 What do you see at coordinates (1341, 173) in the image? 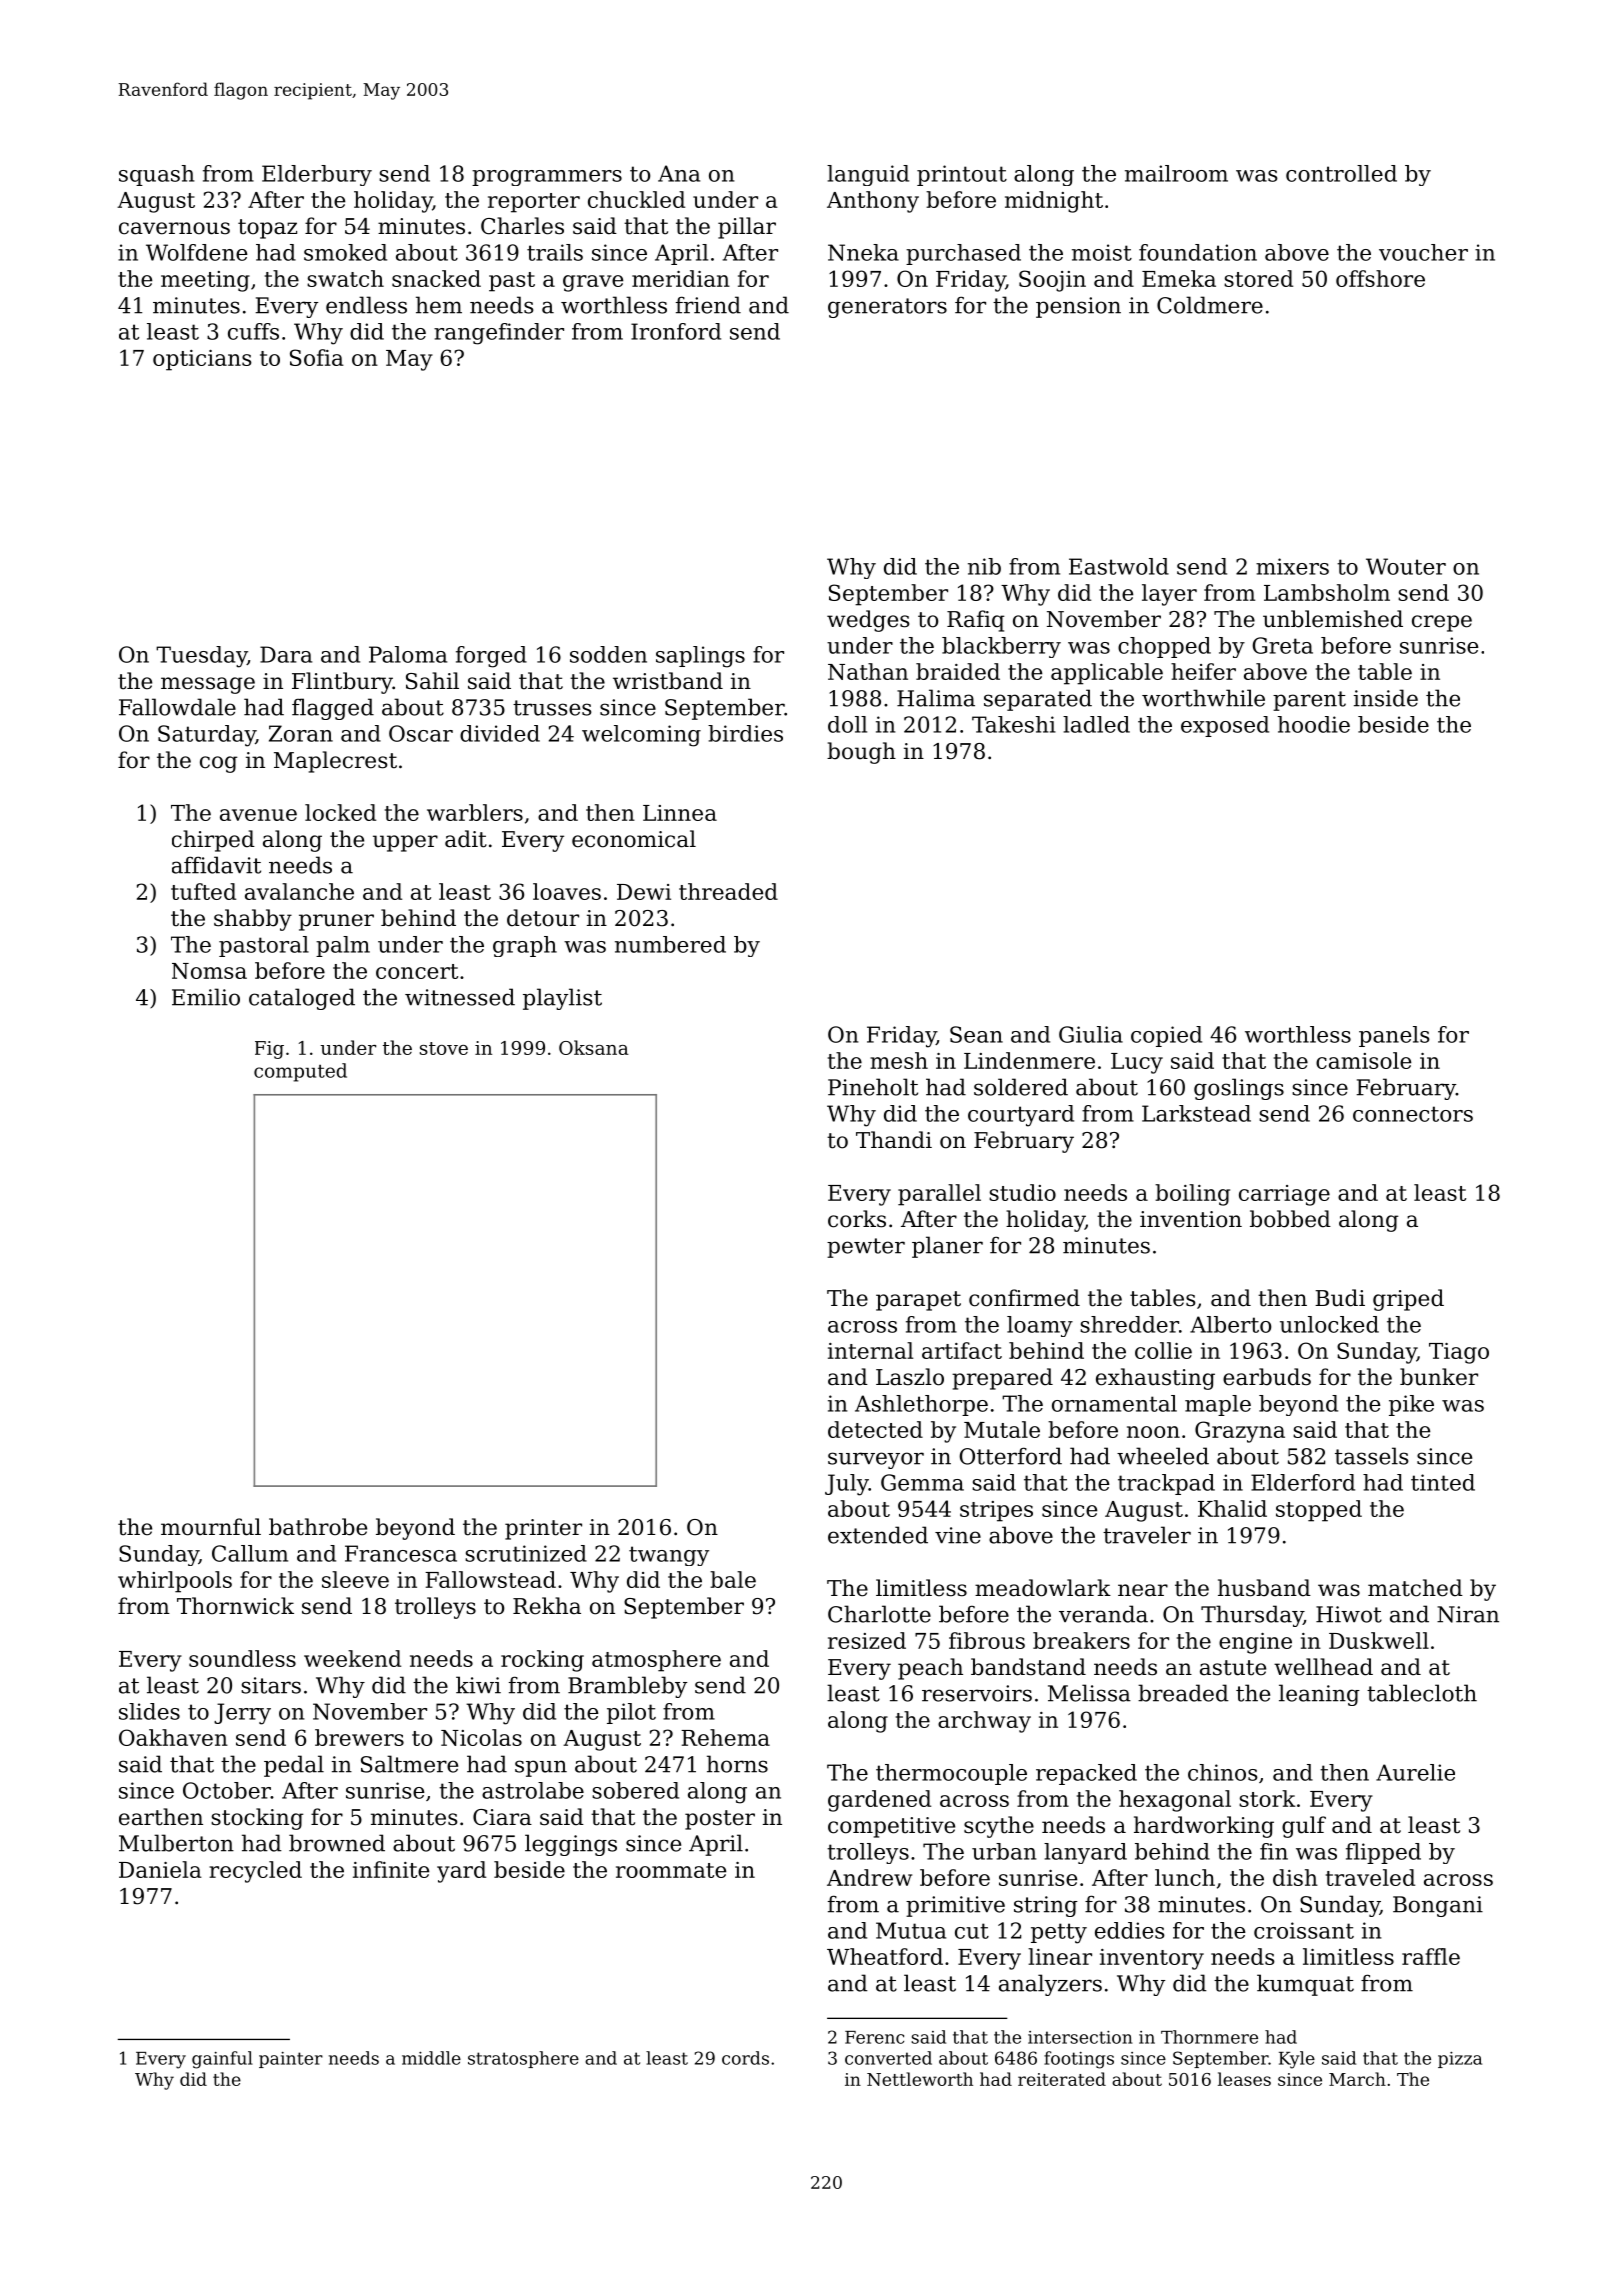
I see `controlled` at bounding box center [1341, 173].
